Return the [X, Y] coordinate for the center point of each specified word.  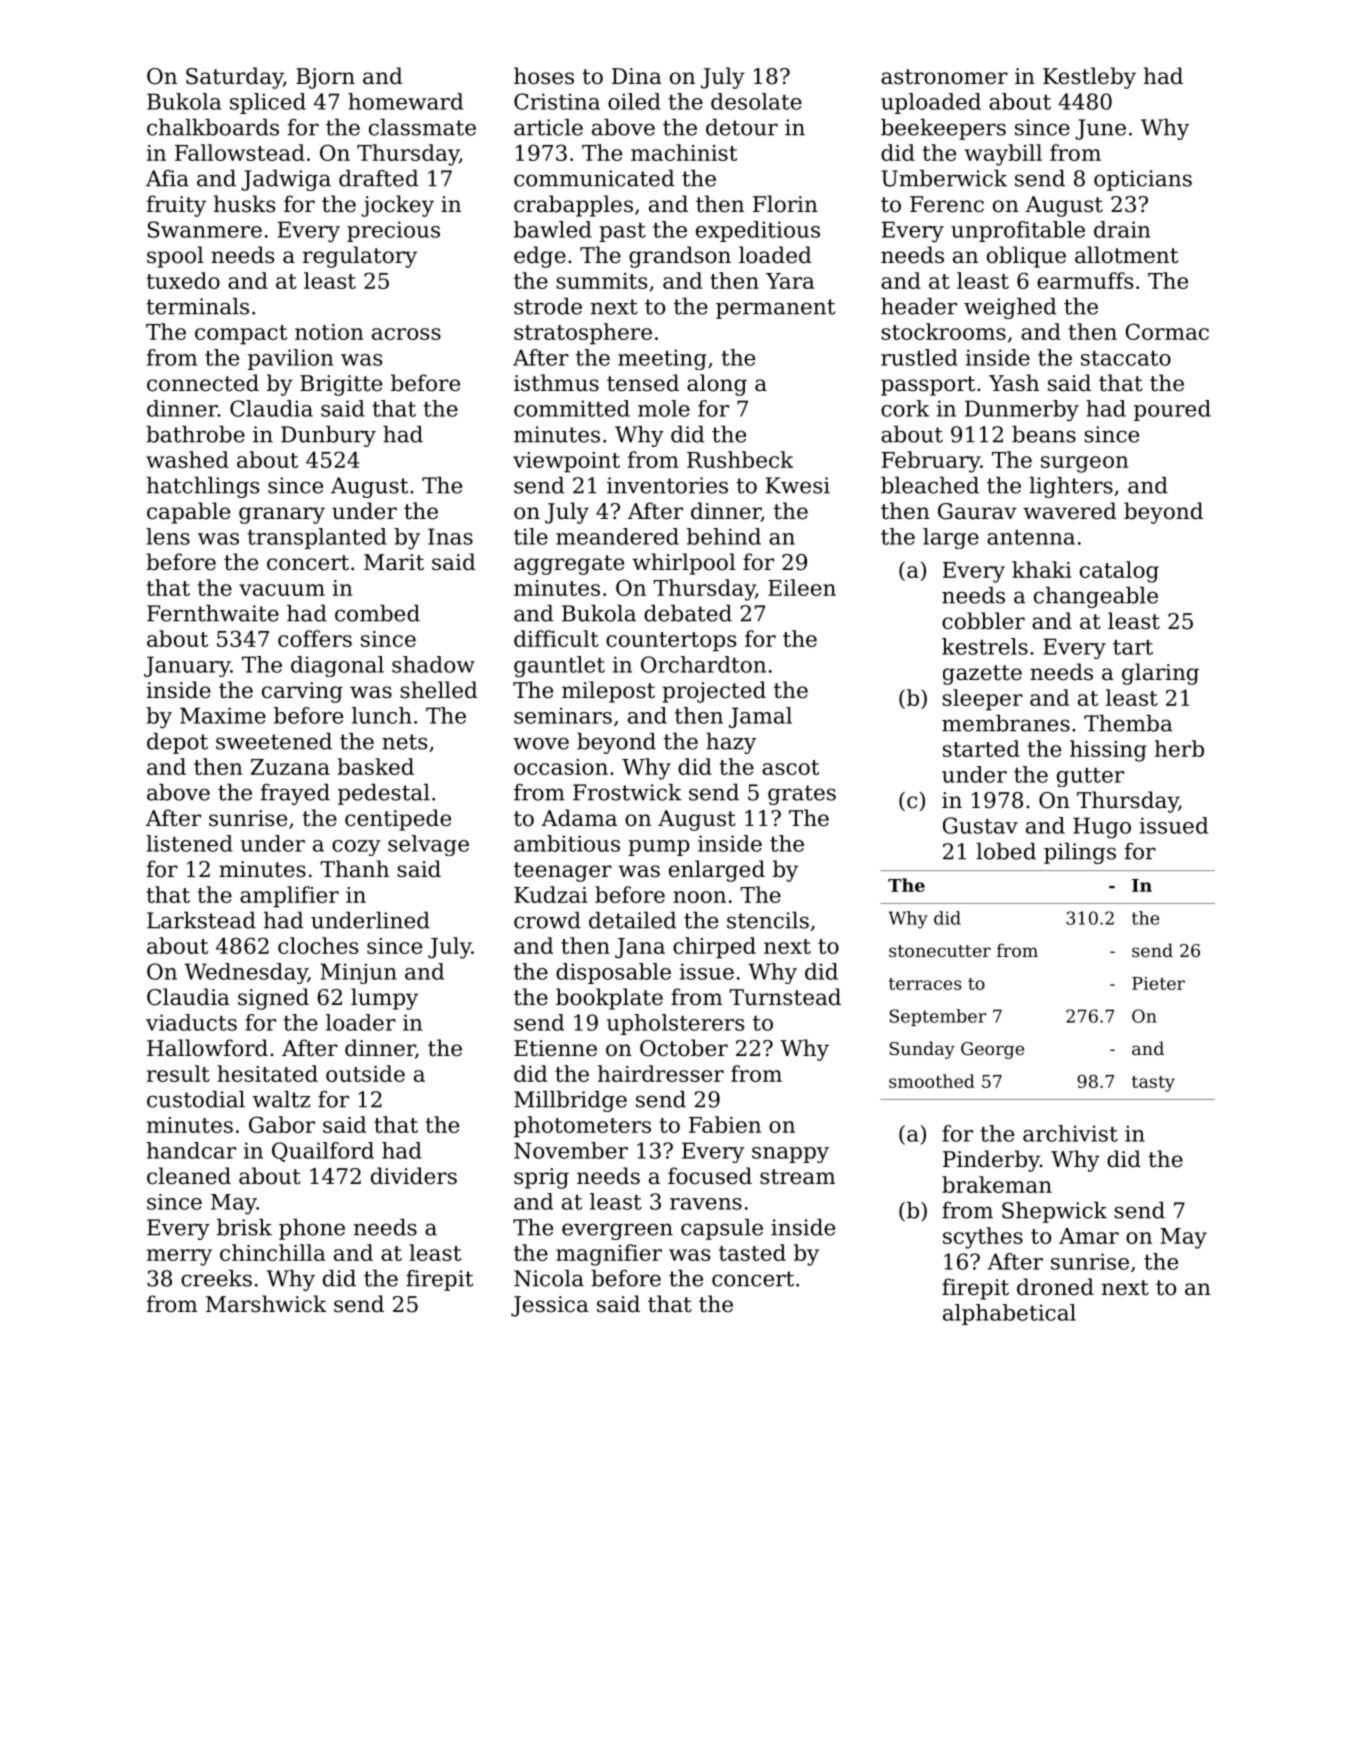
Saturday [234, 78]
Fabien [725, 1124]
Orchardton [703, 664]
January [187, 666]
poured [1172, 410]
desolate [756, 101]
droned [1055, 1287]
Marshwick [266, 1304]
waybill [1003, 155]
